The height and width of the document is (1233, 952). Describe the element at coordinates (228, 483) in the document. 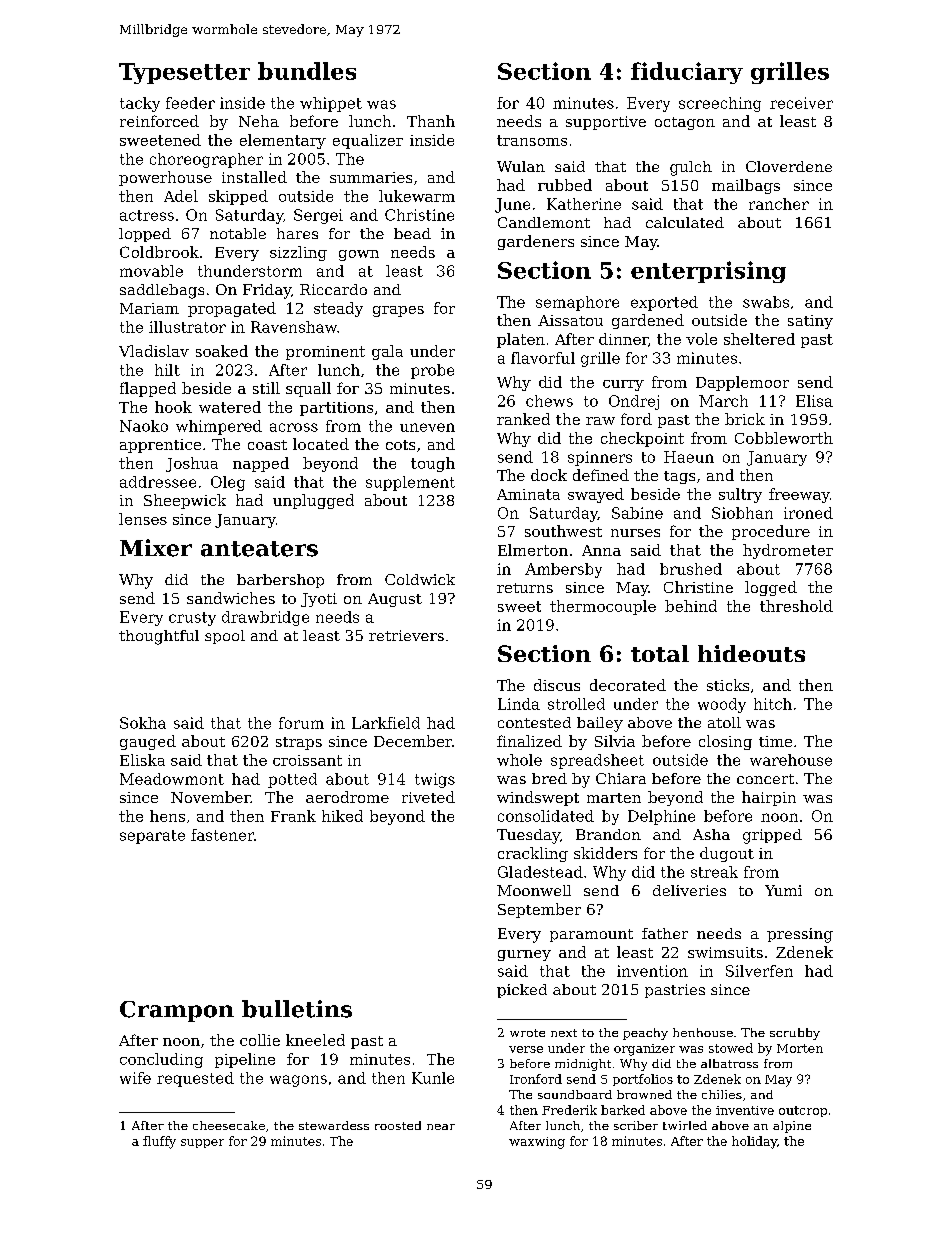

I see `Oleg` at that location.
